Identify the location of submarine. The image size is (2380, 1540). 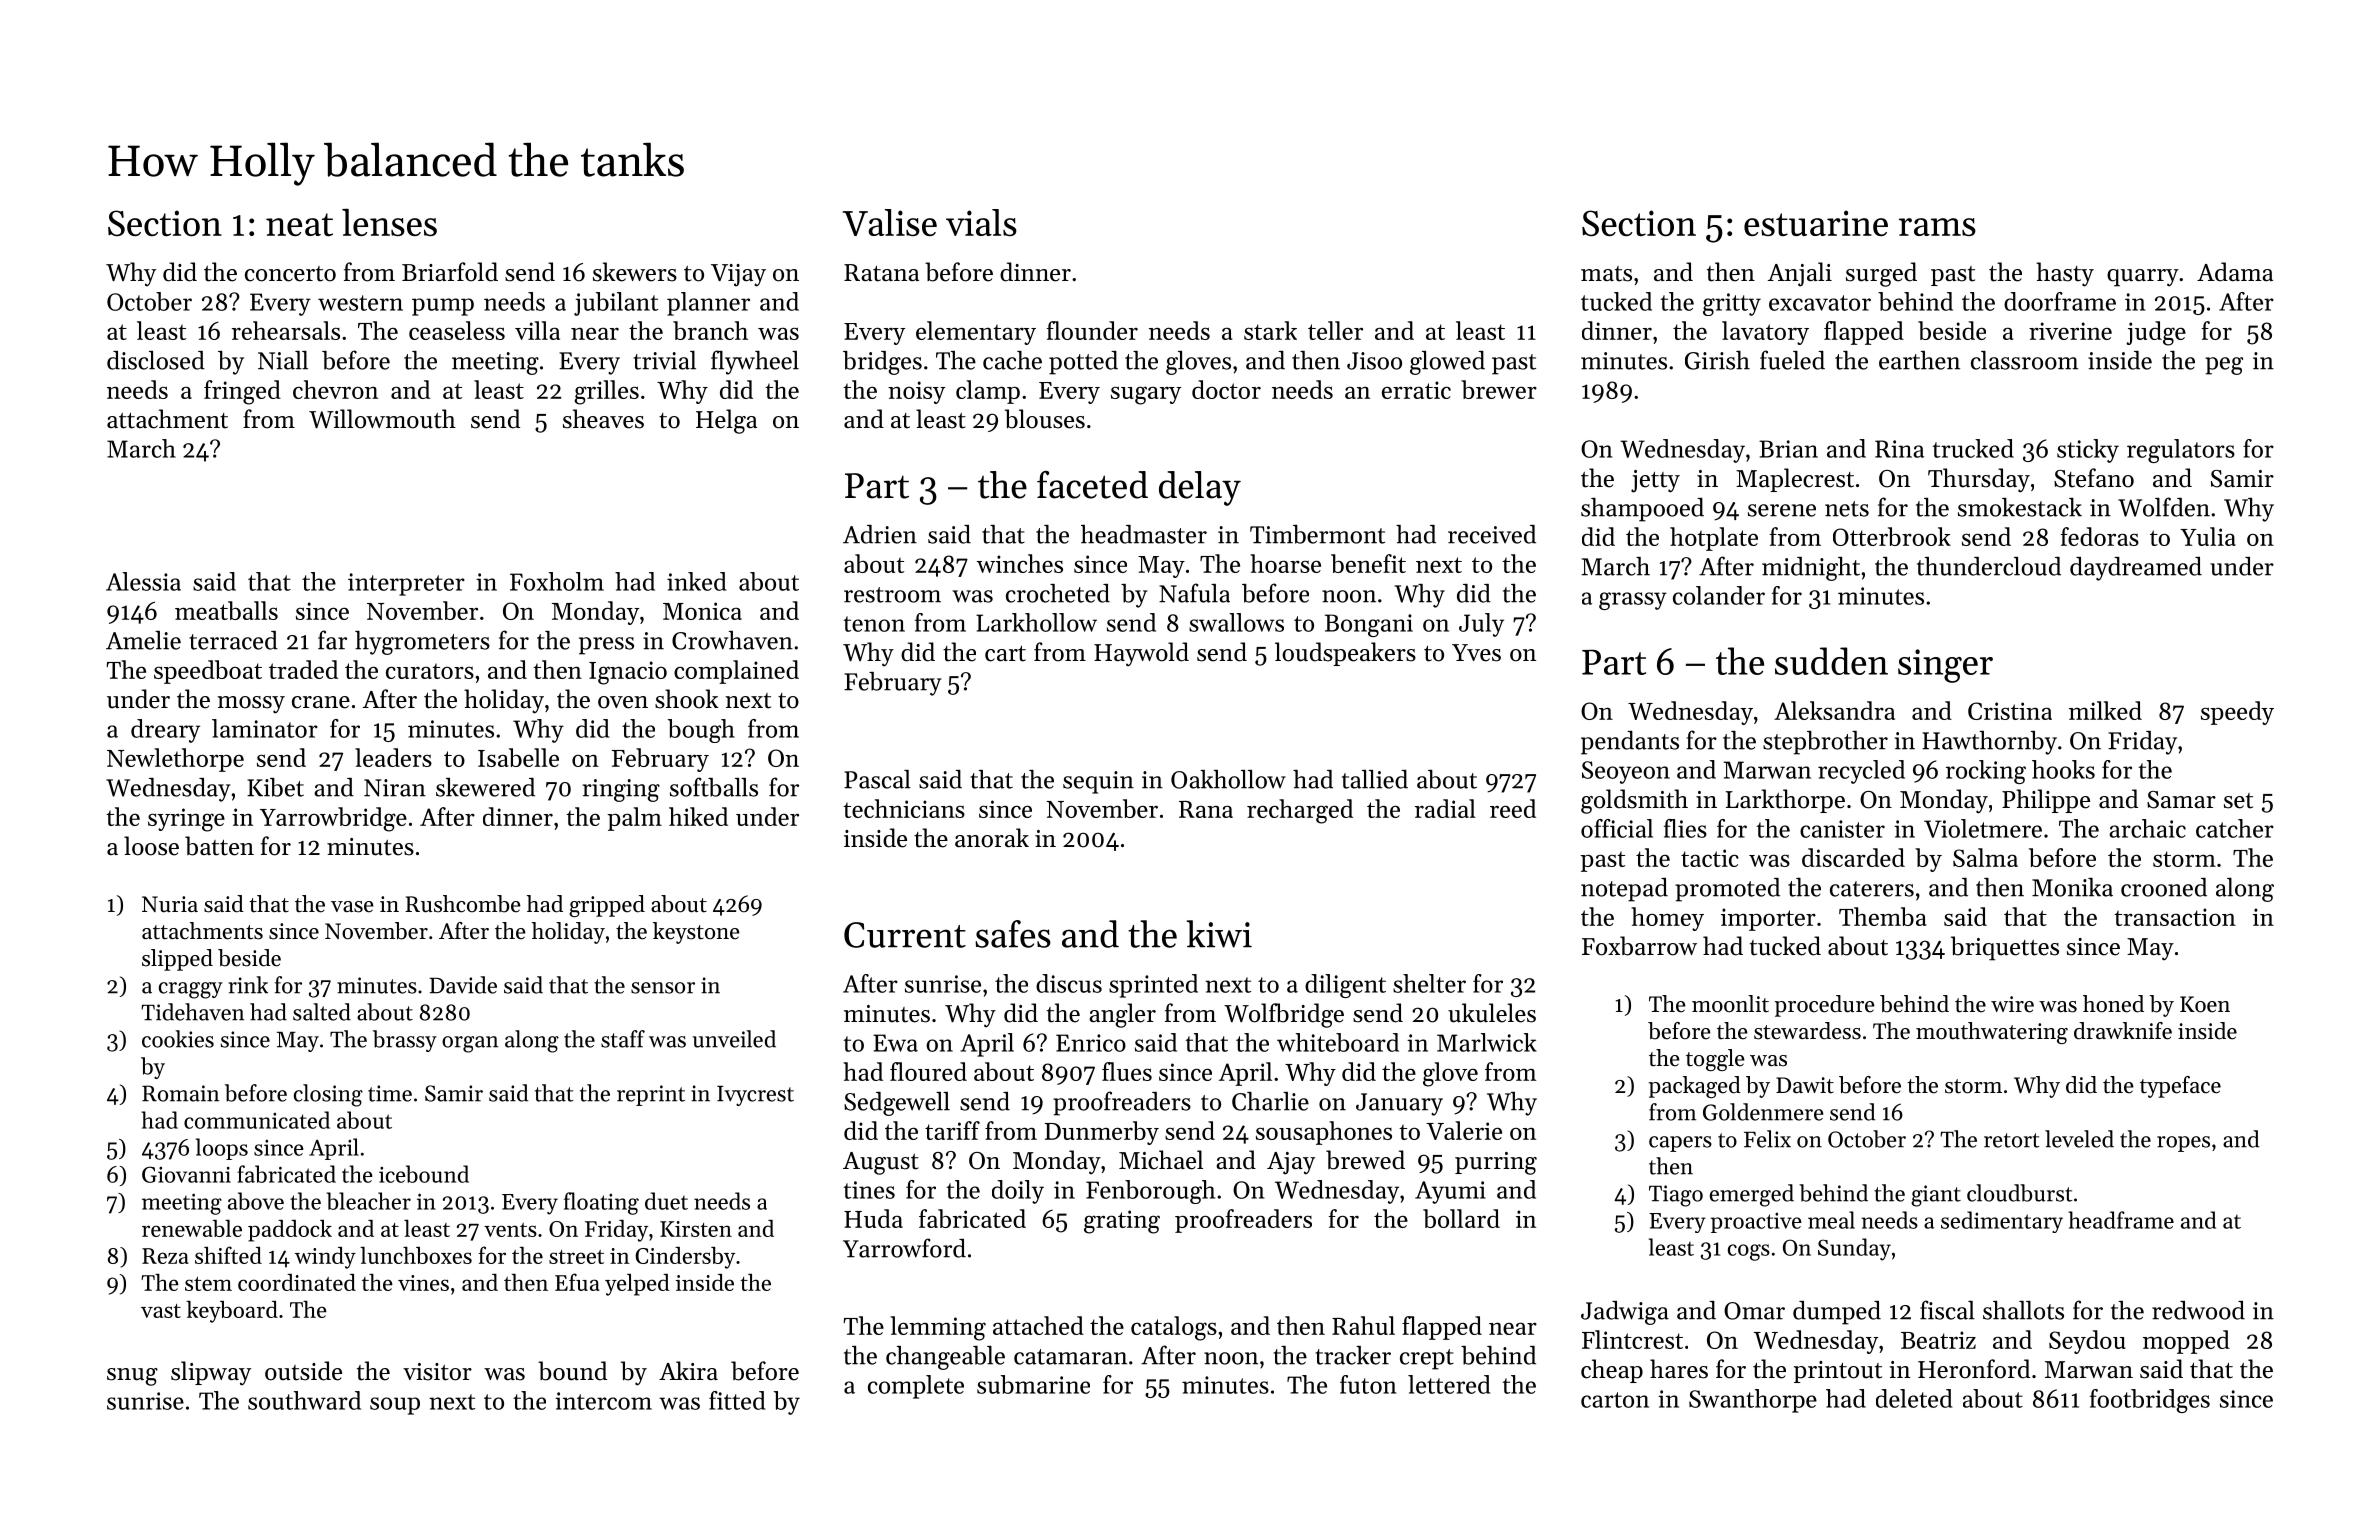
(1033, 1384).
